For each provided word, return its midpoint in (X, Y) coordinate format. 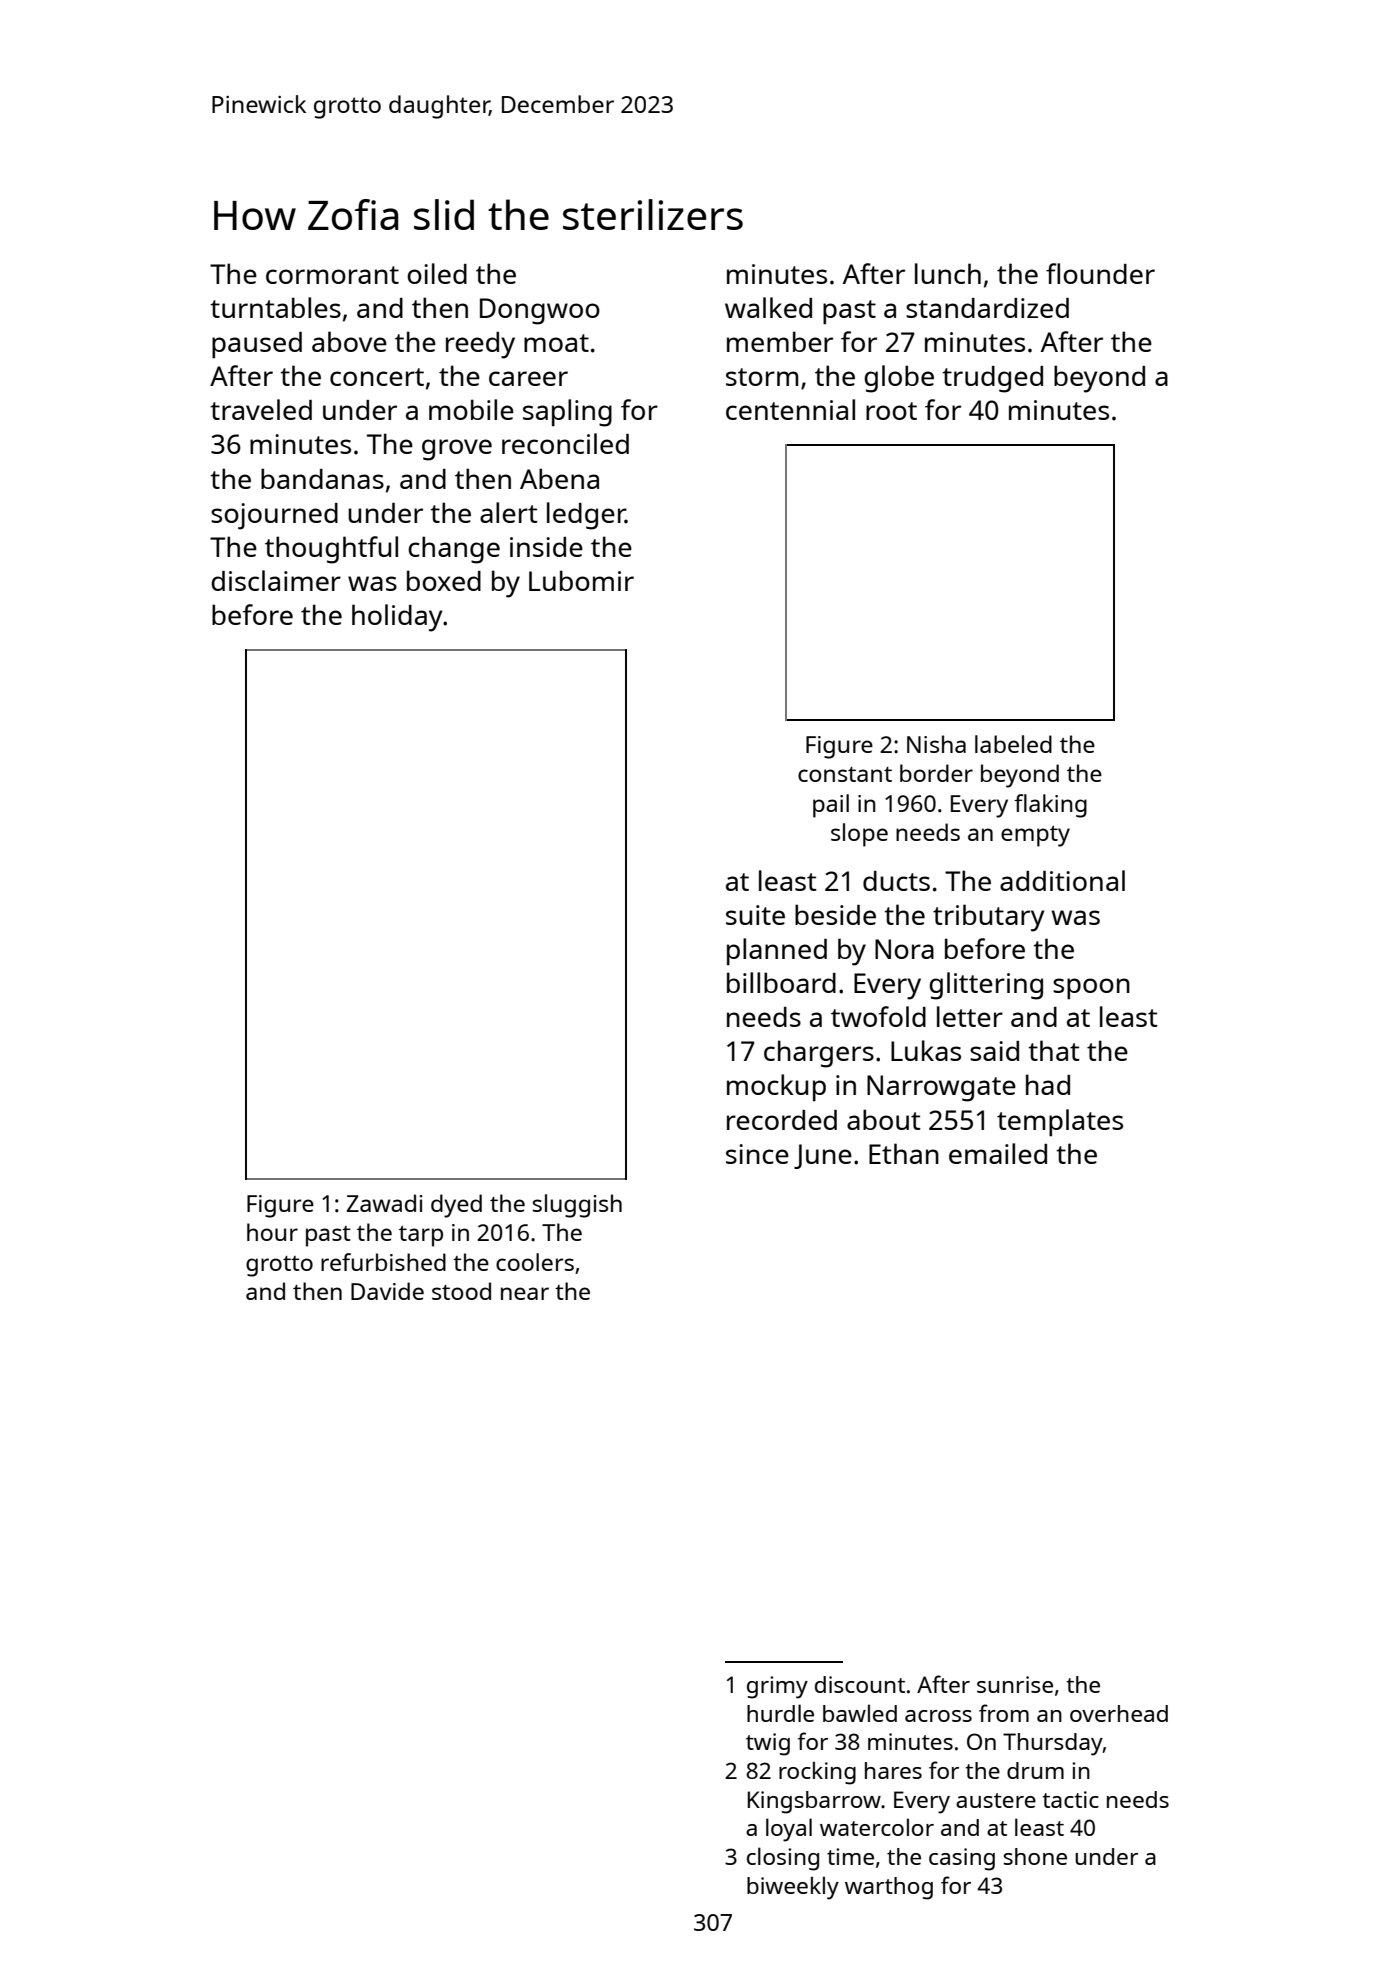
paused (257, 345)
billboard (781, 982)
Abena (559, 478)
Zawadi (385, 1203)
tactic (1071, 1799)
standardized (987, 308)
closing (783, 1859)
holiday (397, 618)
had (1048, 1084)
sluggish (577, 1206)
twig (768, 1744)
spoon (1091, 989)
